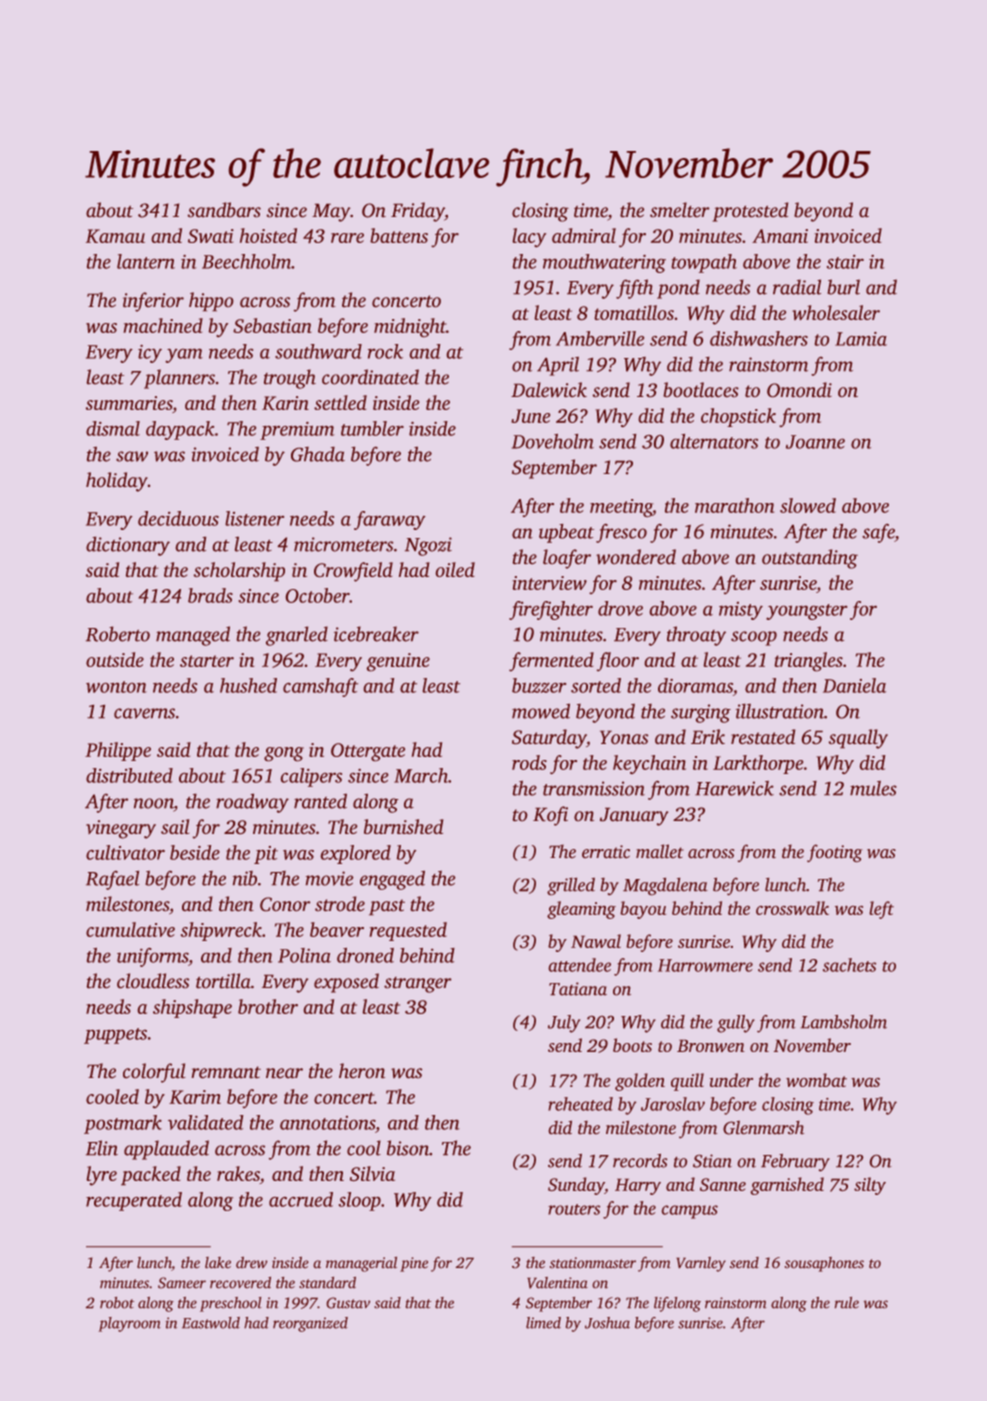 The image size is (987, 1401). I want to click on mouthwatering, so click(604, 263).
